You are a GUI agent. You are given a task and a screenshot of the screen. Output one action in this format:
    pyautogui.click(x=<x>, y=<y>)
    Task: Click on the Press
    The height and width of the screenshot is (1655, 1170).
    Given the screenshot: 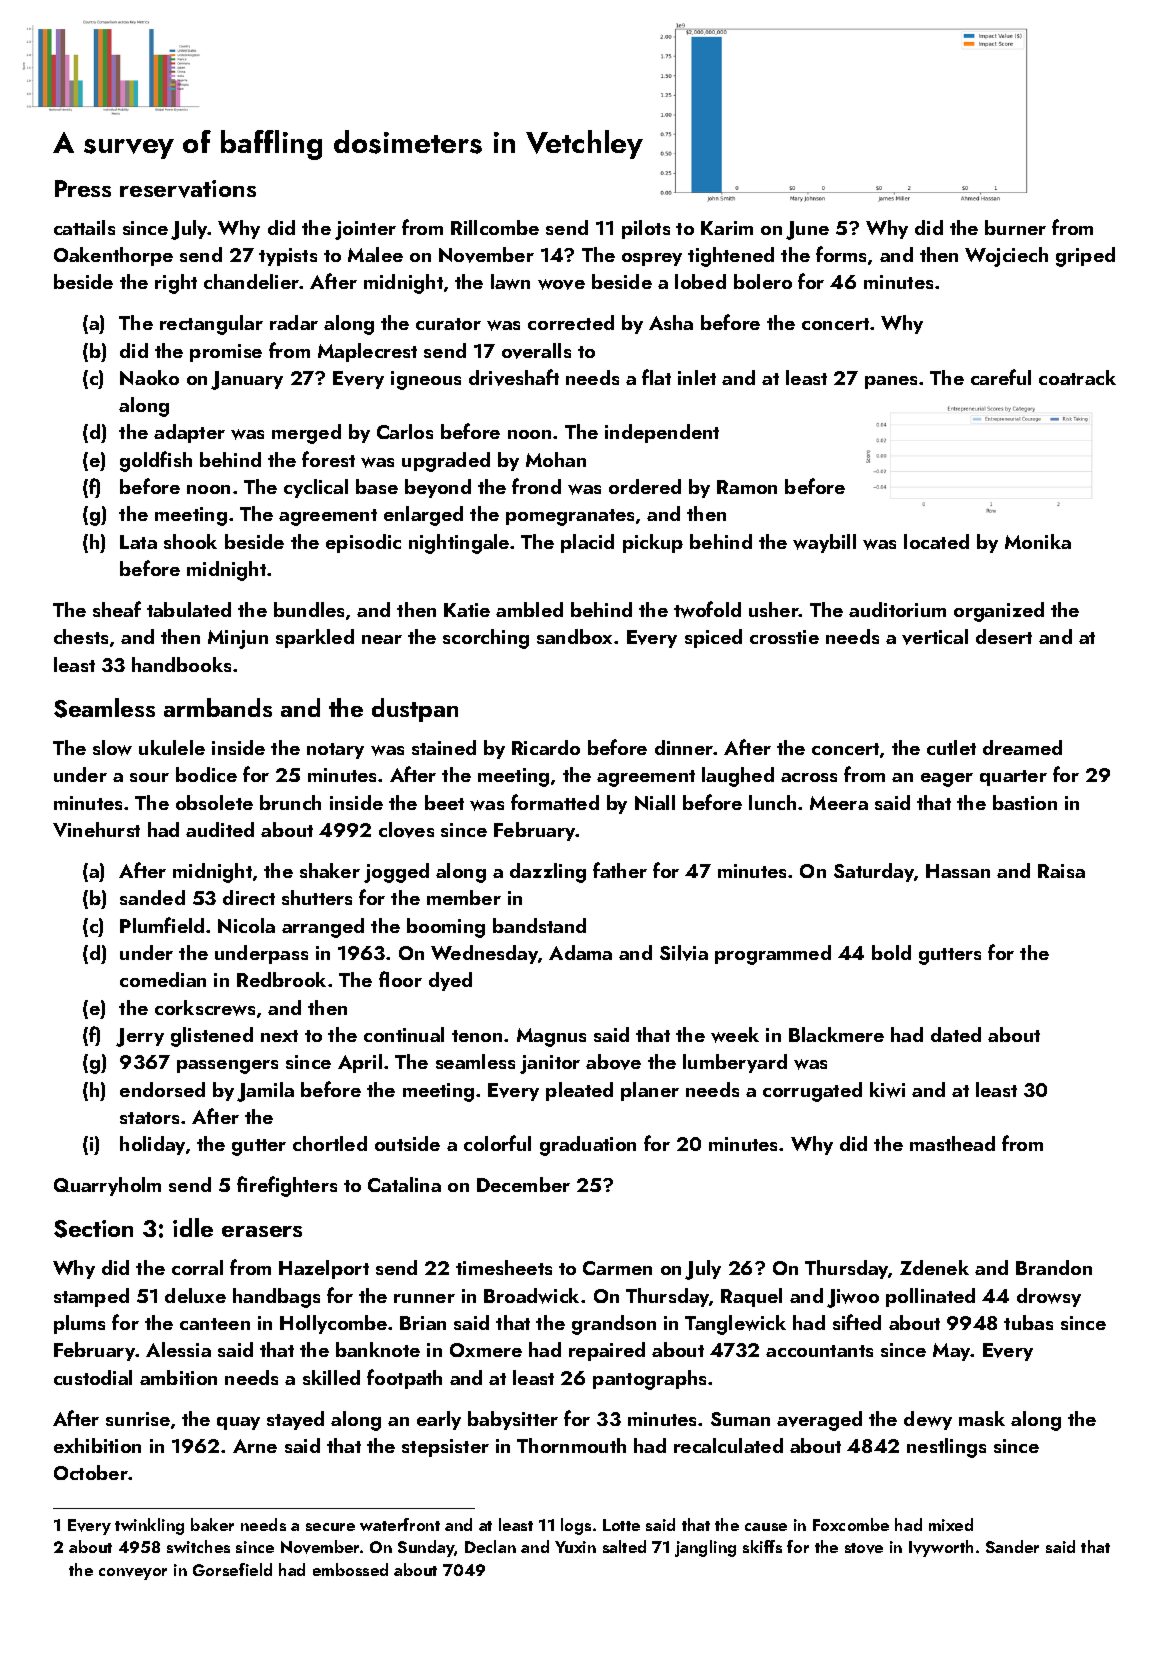 What is the action you would take?
    pyautogui.click(x=83, y=188)
